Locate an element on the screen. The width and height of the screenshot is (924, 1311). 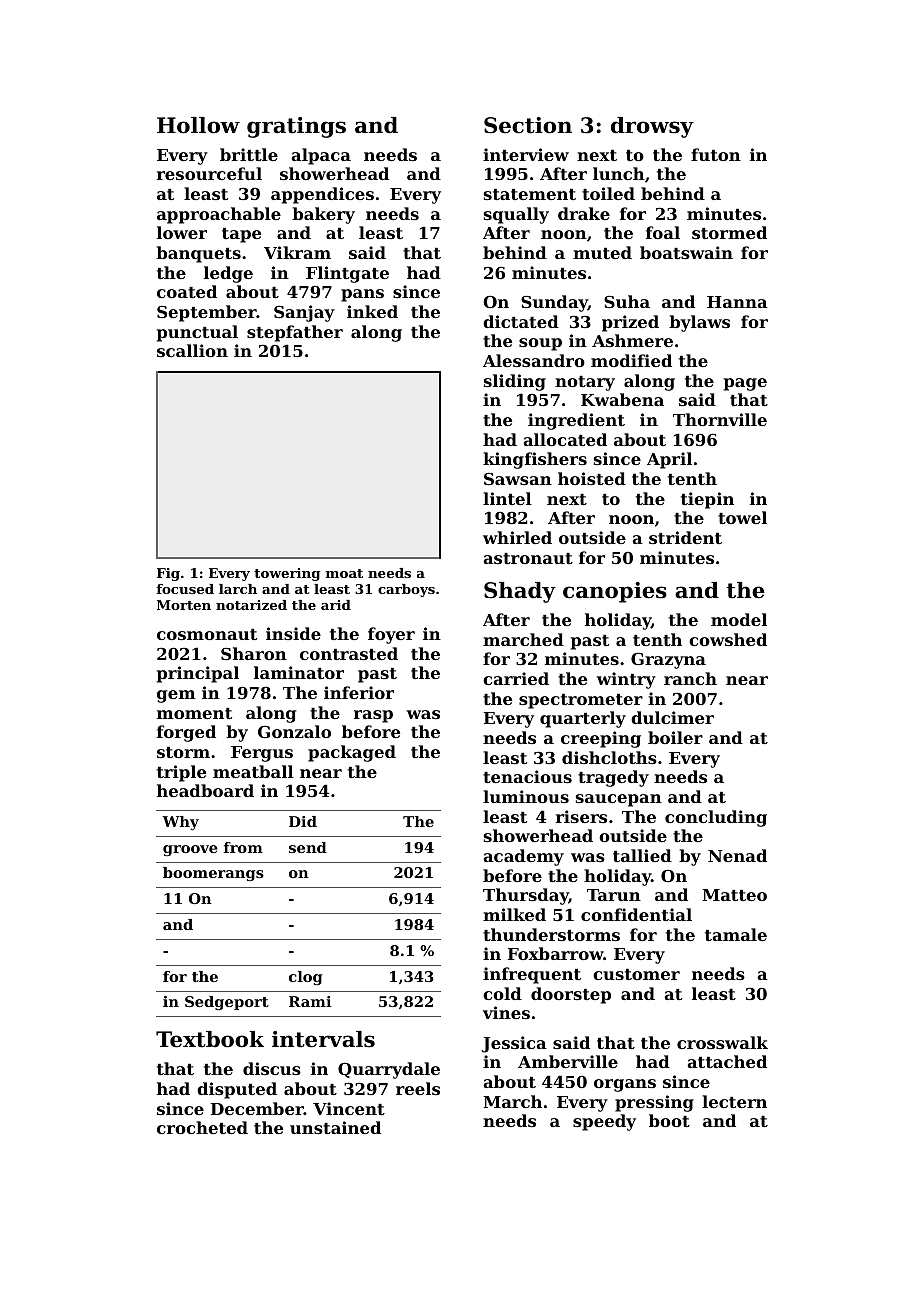
Did is located at coordinates (303, 821).
